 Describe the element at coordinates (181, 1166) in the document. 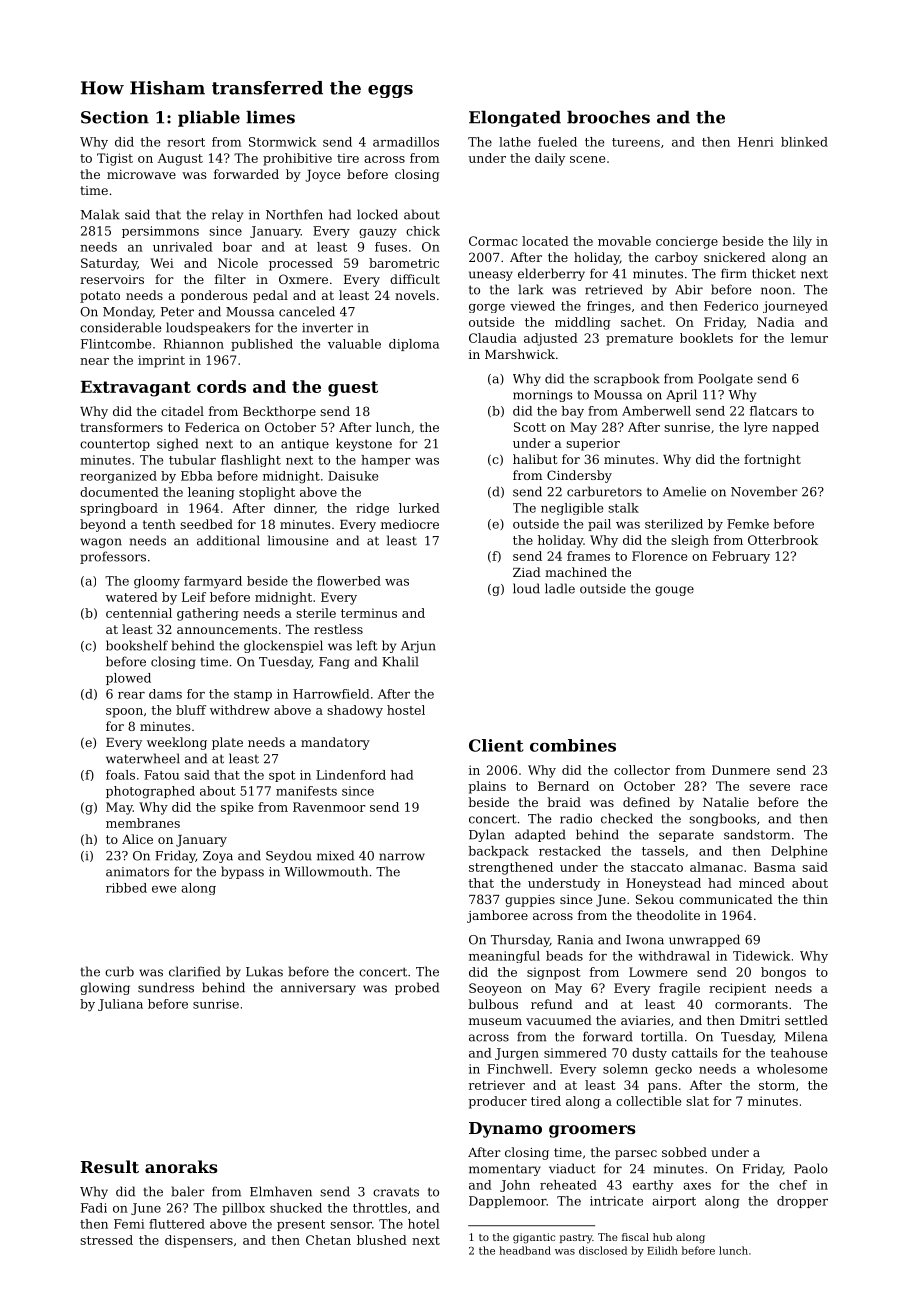

I see `anoraks` at that location.
